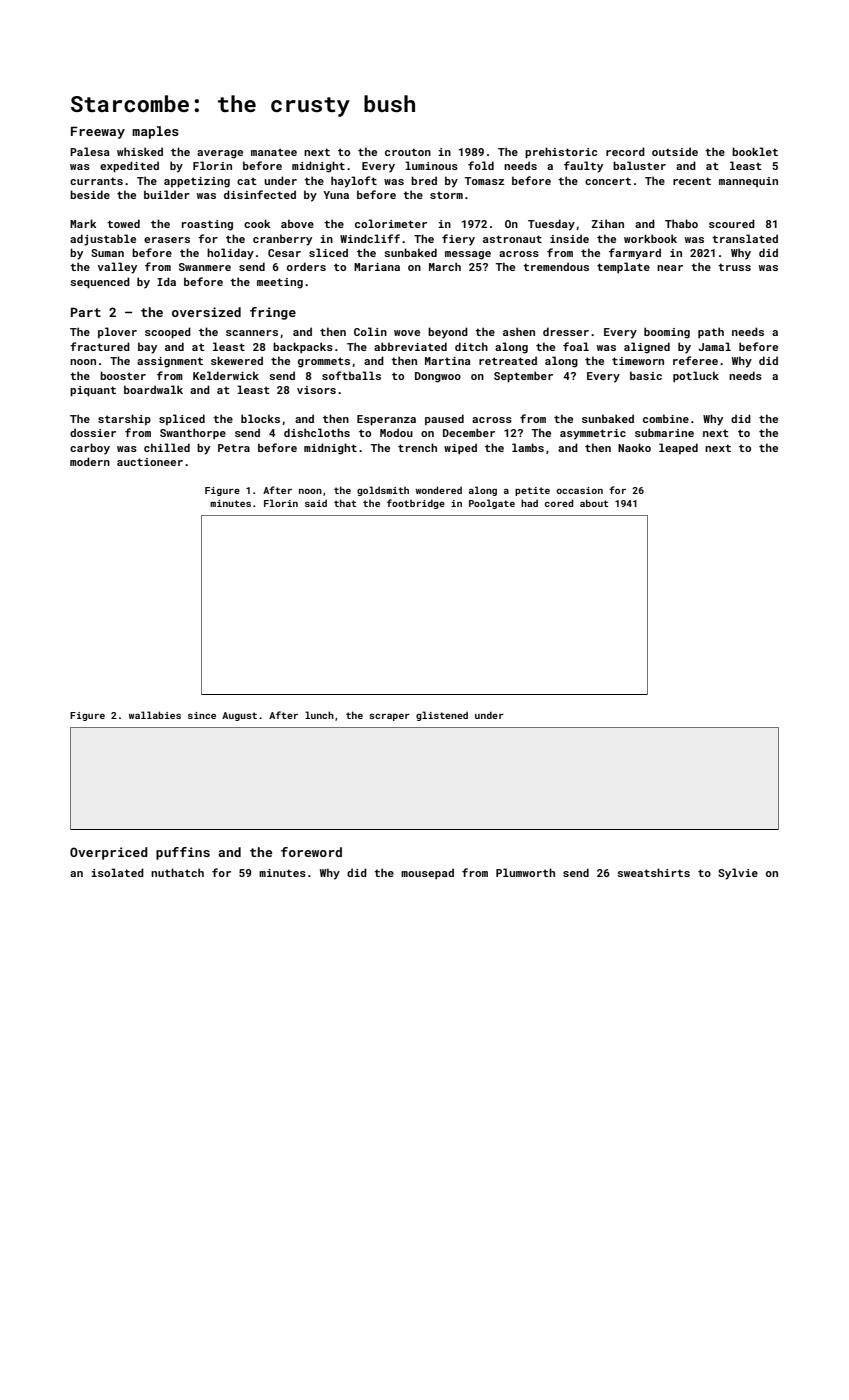  What do you see at coordinates (98, 132) in the image?
I see `Freeway` at bounding box center [98, 132].
